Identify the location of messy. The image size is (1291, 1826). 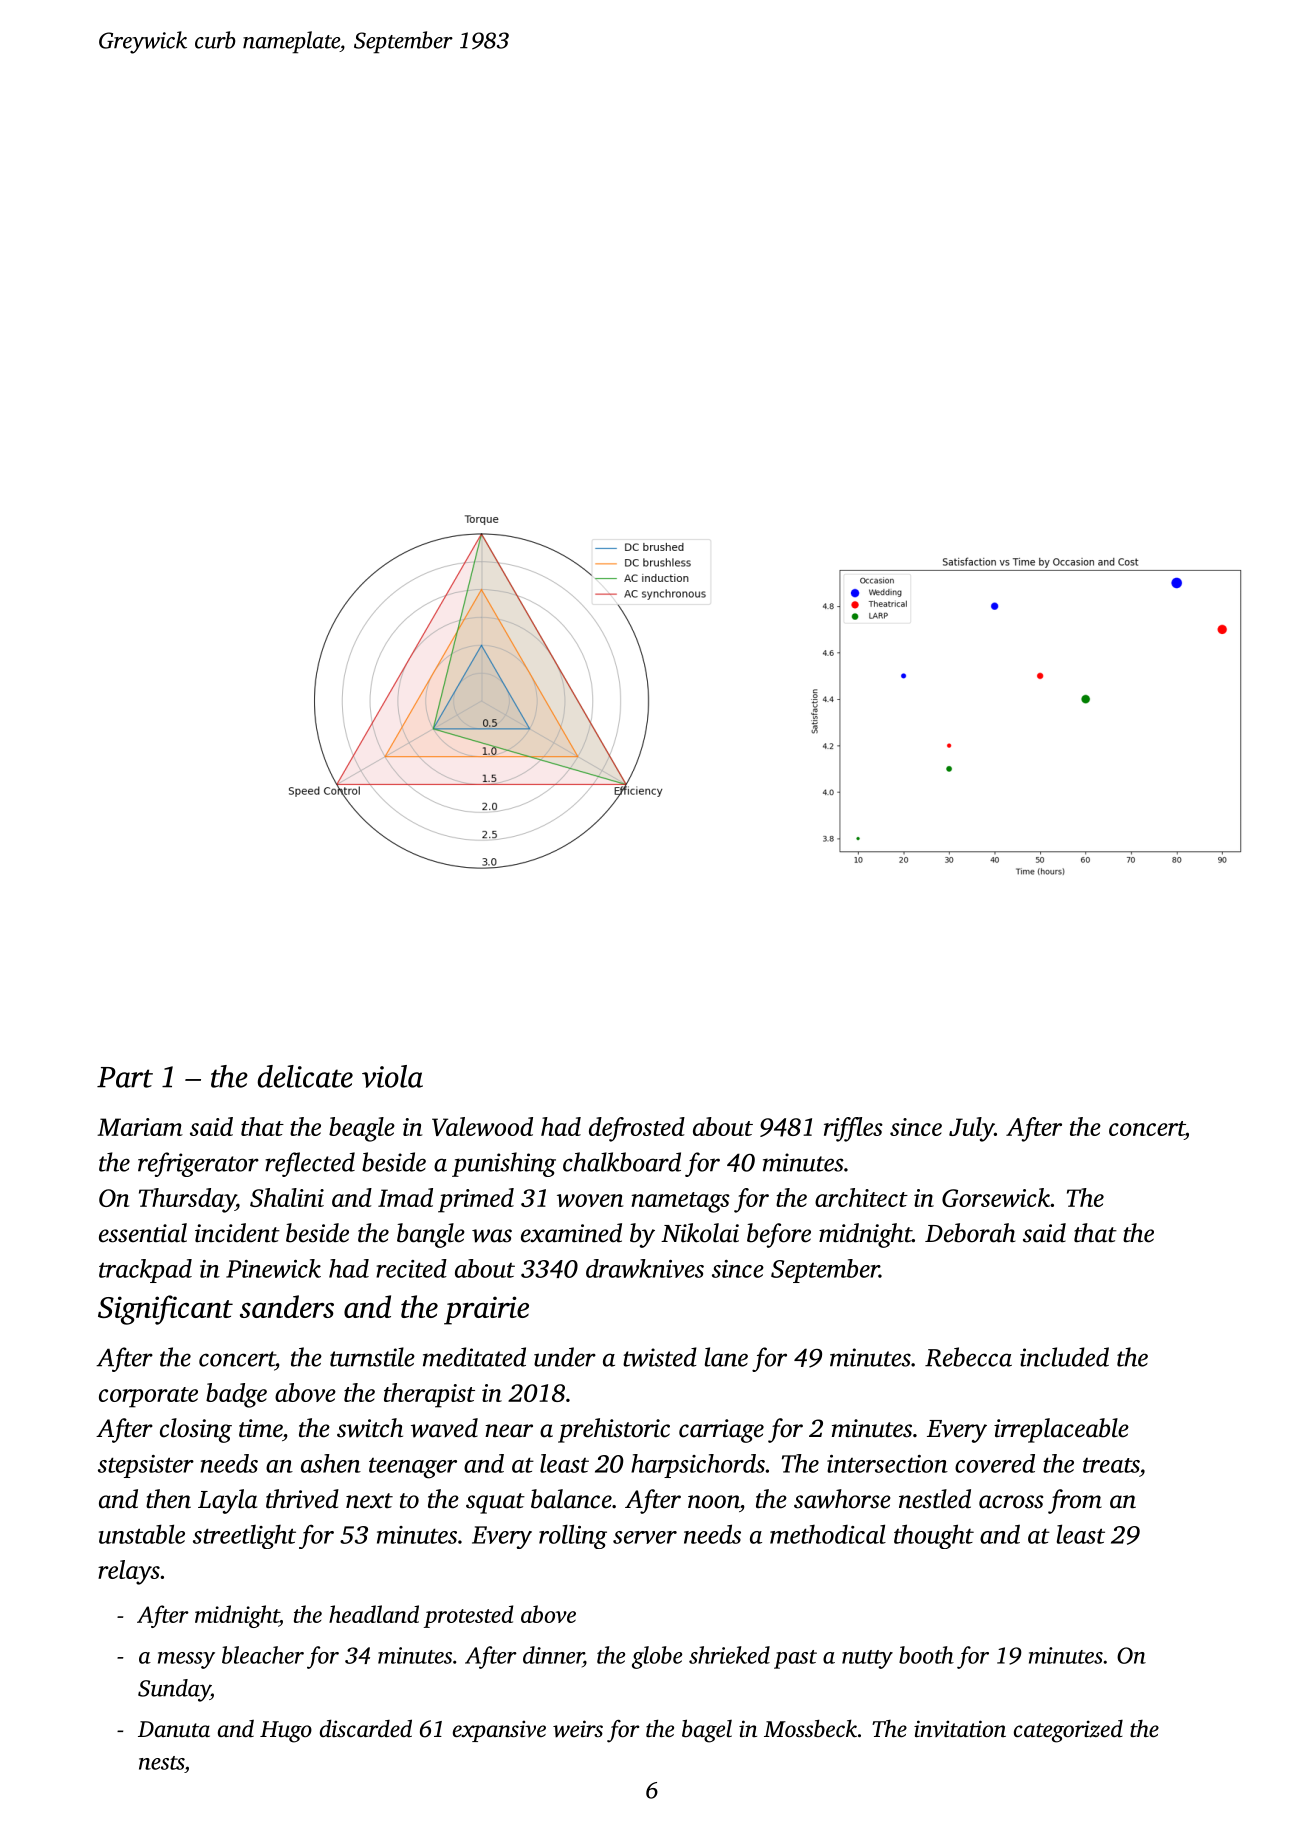
(186, 1660).
